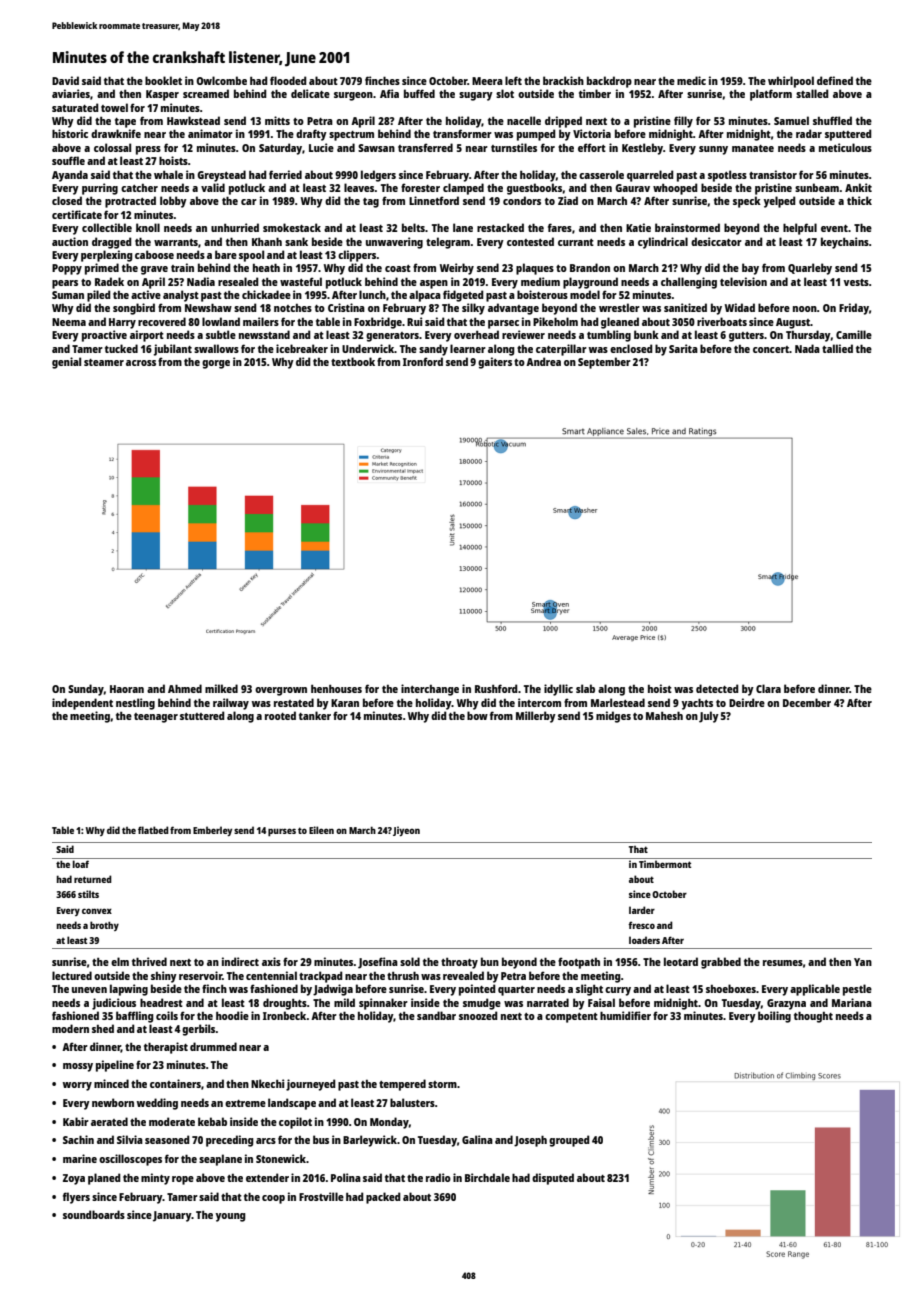 The width and height of the screenshot is (924, 1308). Describe the element at coordinates (281, 691) in the screenshot. I see `overgrown` at that location.
